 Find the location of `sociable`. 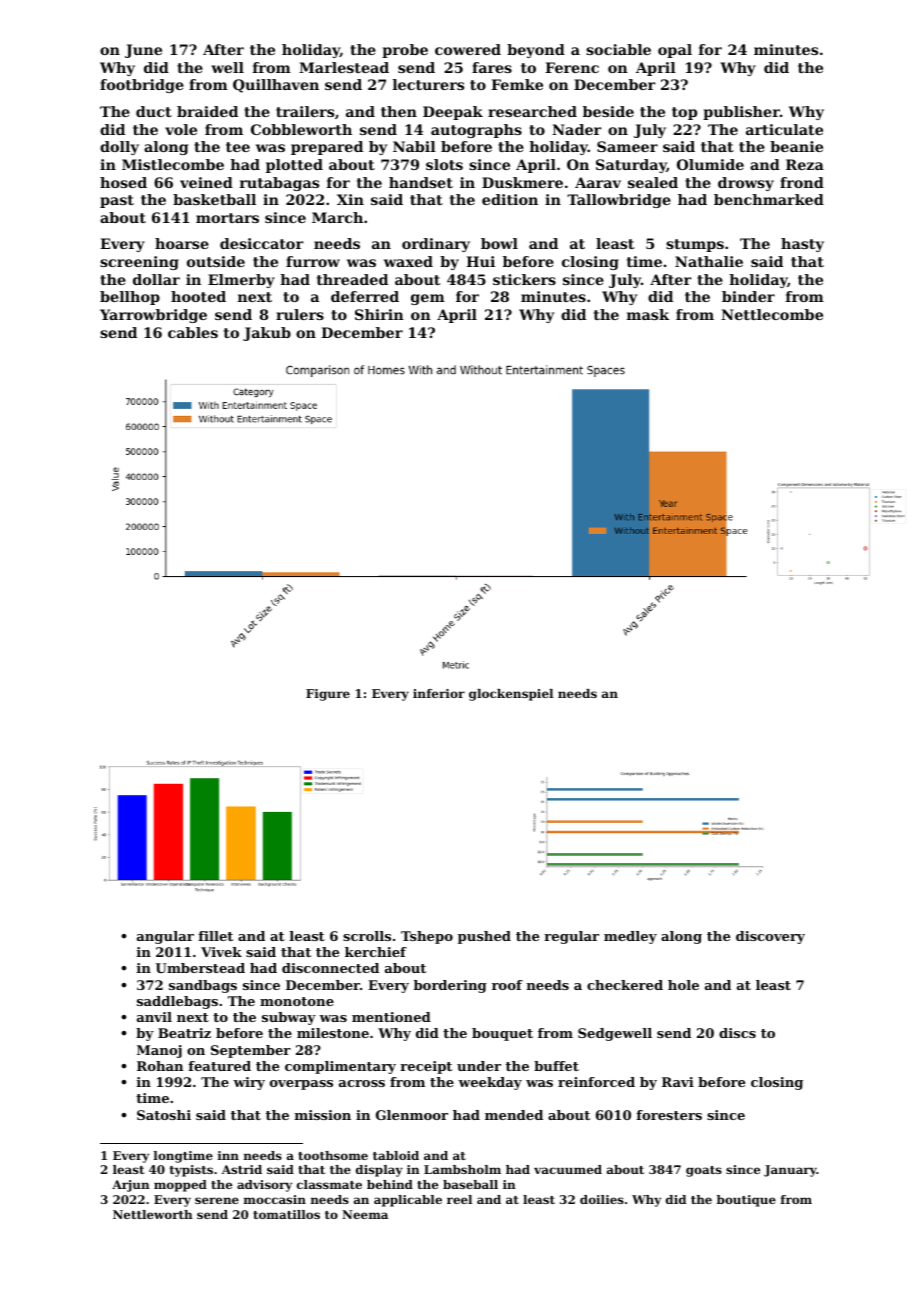

sociable is located at coordinates (618, 49).
